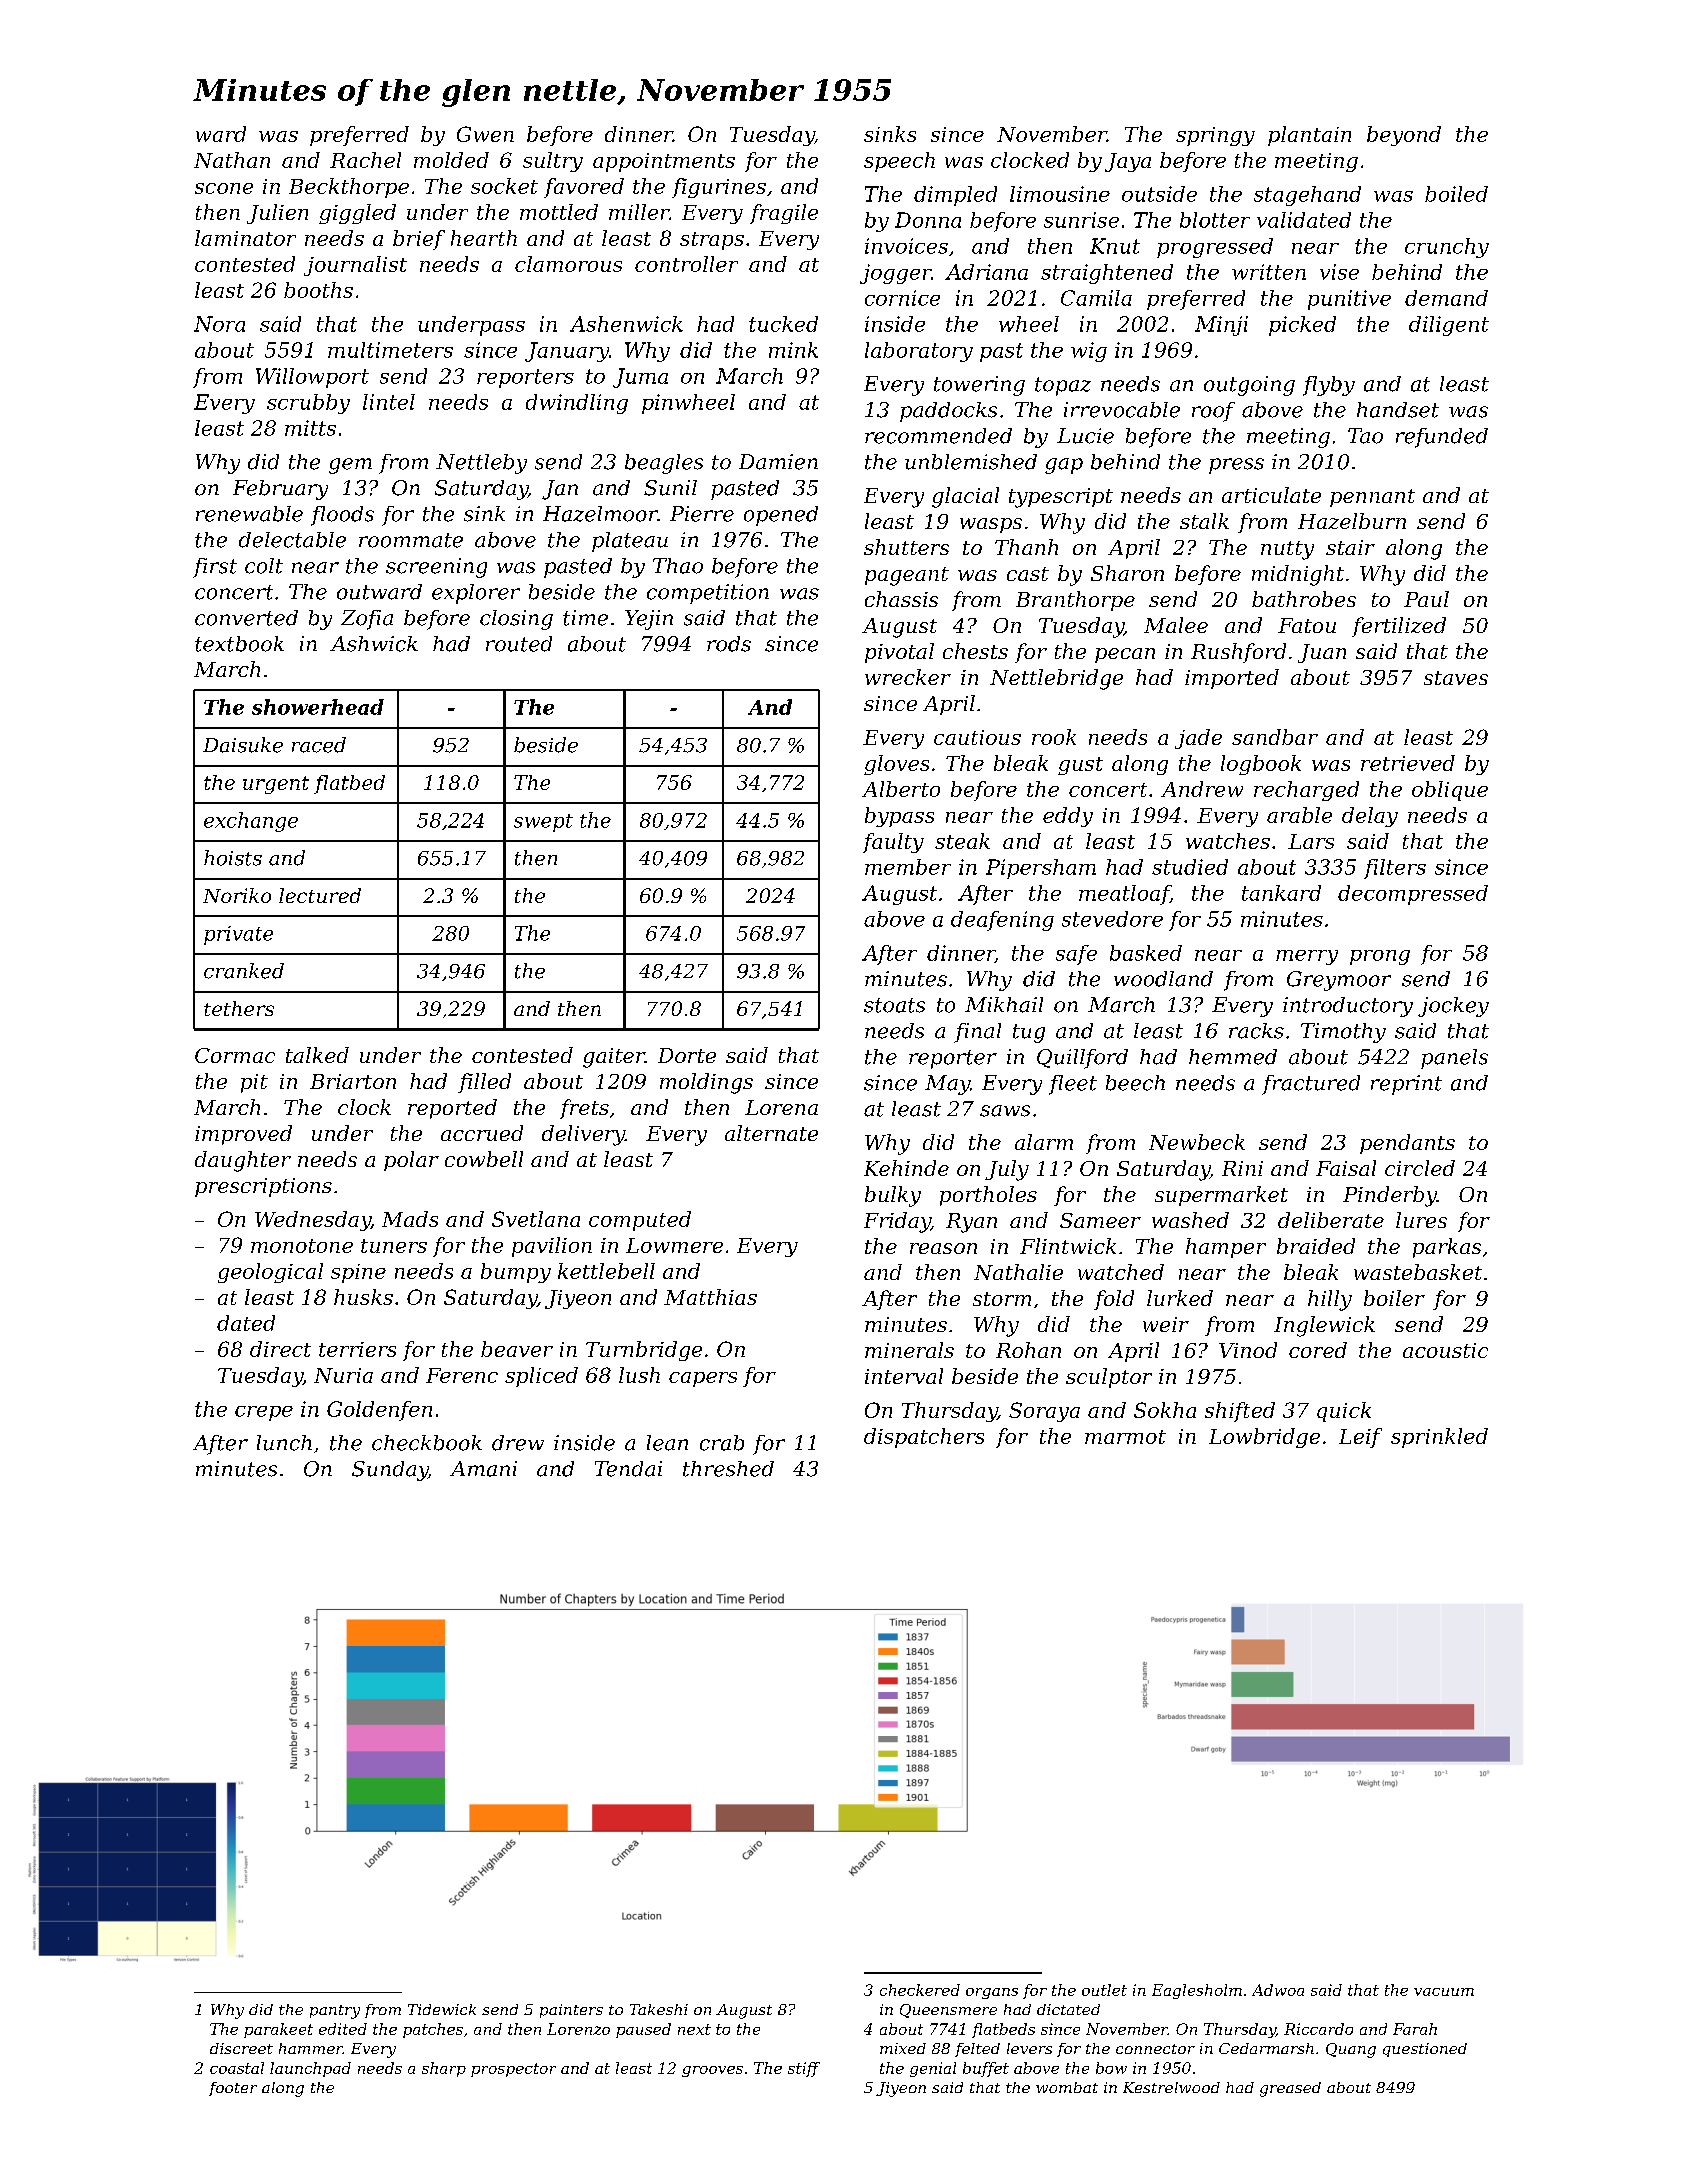 This screenshot has height=2178, width=1683. I want to click on pantry, so click(335, 2012).
